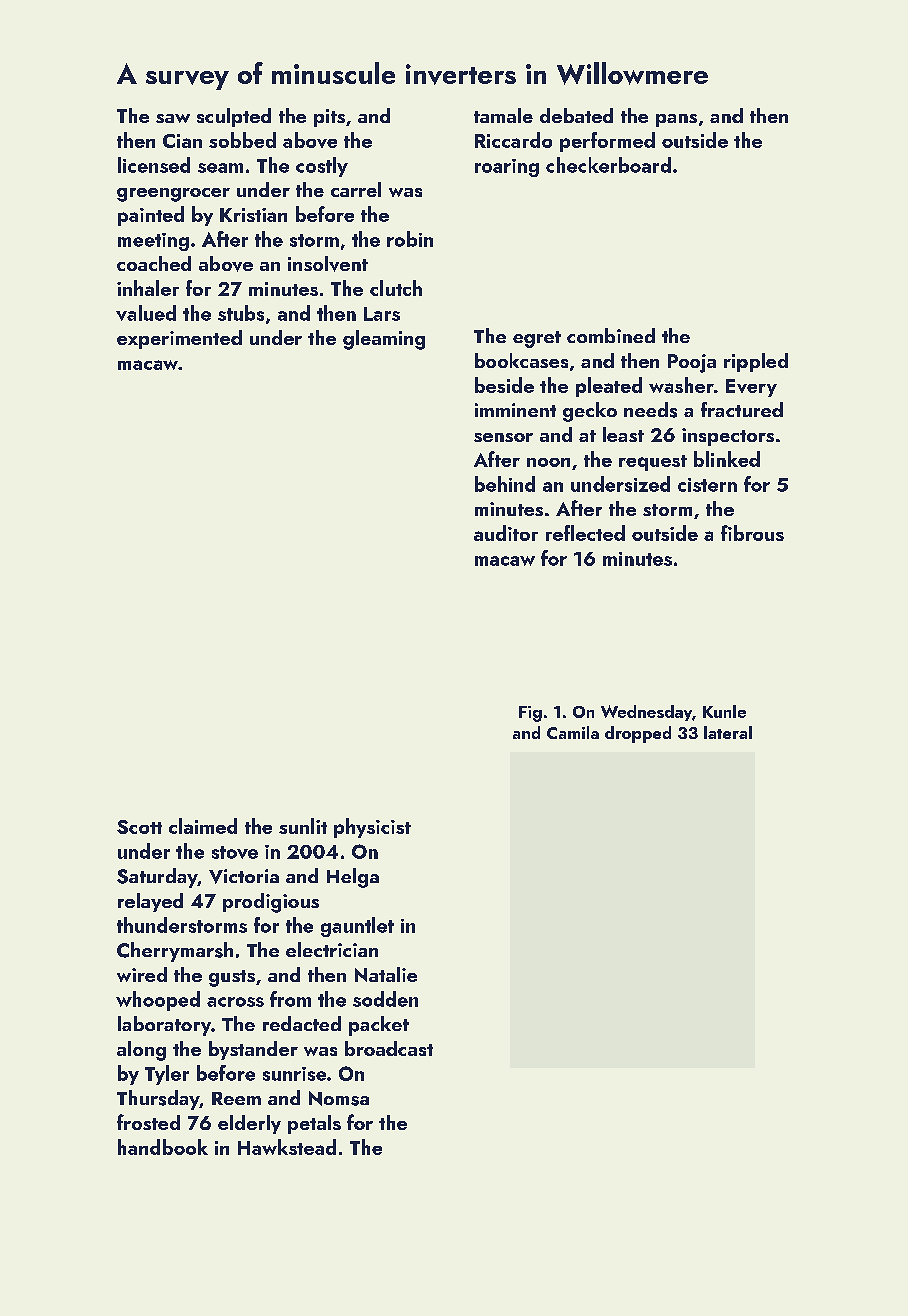 This image has width=908, height=1316. I want to click on Natalie, so click(386, 974).
